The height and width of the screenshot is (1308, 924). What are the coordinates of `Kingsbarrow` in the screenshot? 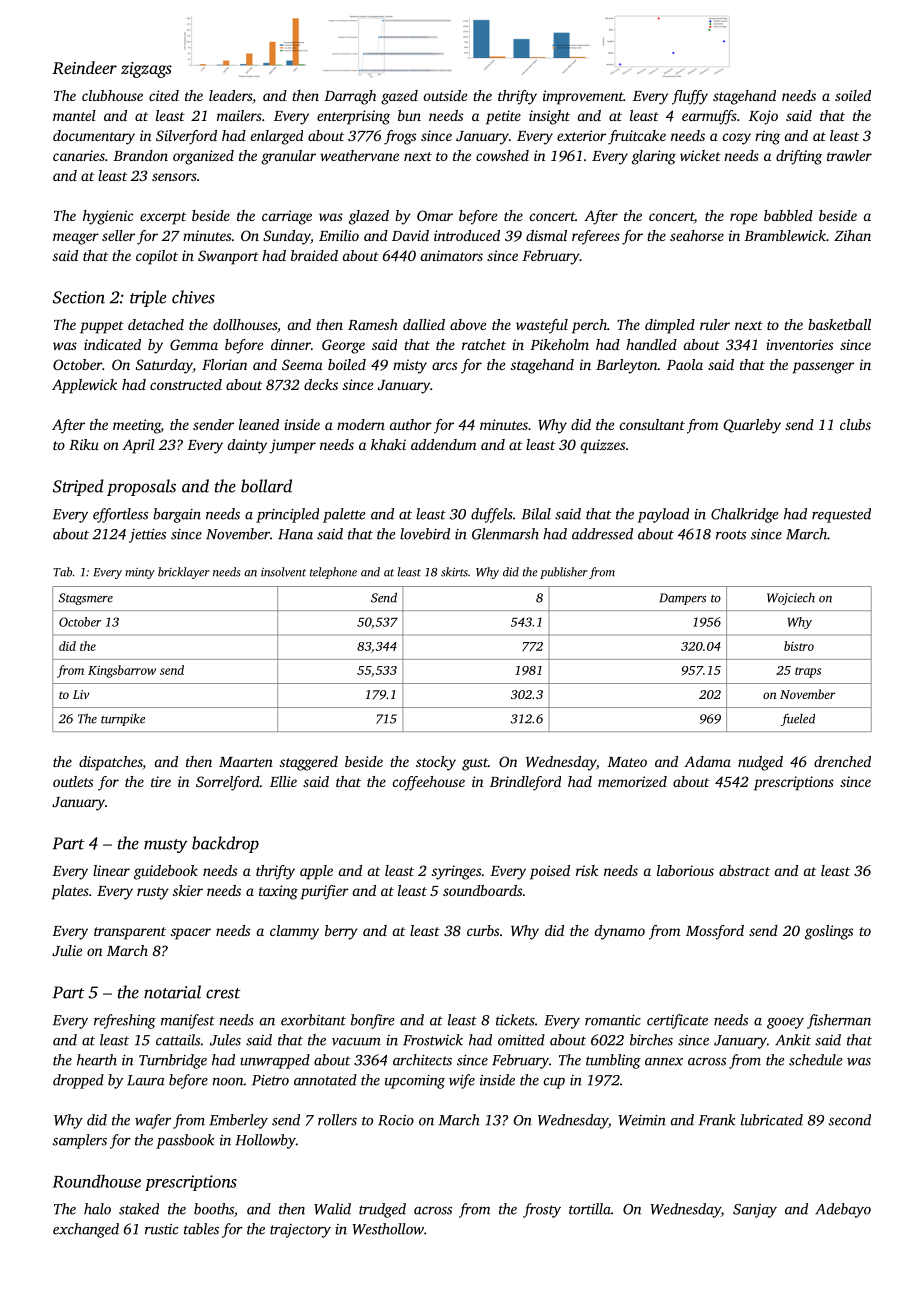 It's located at (122, 671).
